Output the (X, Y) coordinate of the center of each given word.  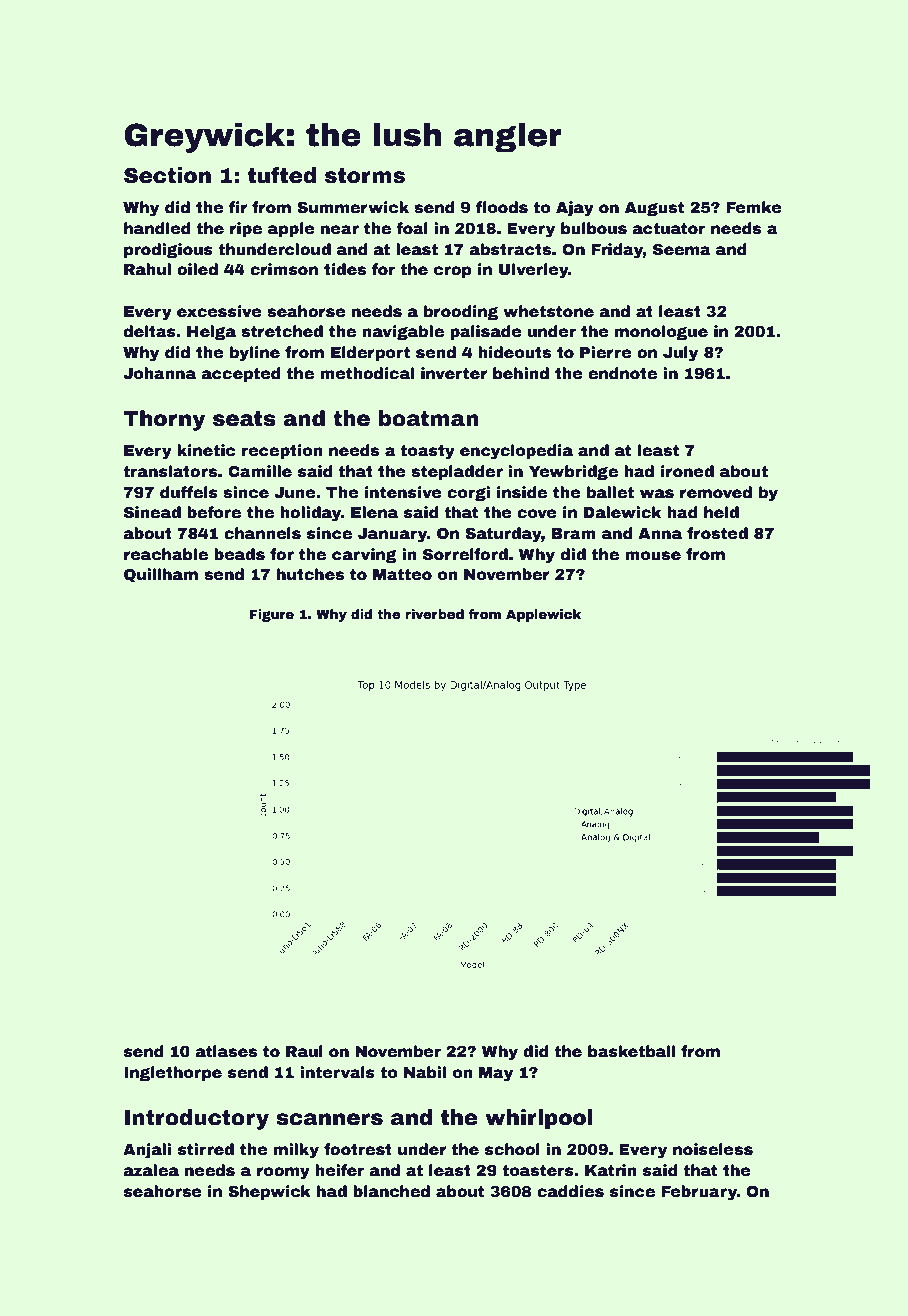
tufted (282, 175)
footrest (358, 1149)
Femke (754, 207)
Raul (304, 1051)
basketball (631, 1051)
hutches (310, 574)
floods (502, 207)
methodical (367, 373)
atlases (226, 1051)
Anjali (147, 1151)
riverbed (434, 614)
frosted (717, 533)
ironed (687, 471)
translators (170, 471)
